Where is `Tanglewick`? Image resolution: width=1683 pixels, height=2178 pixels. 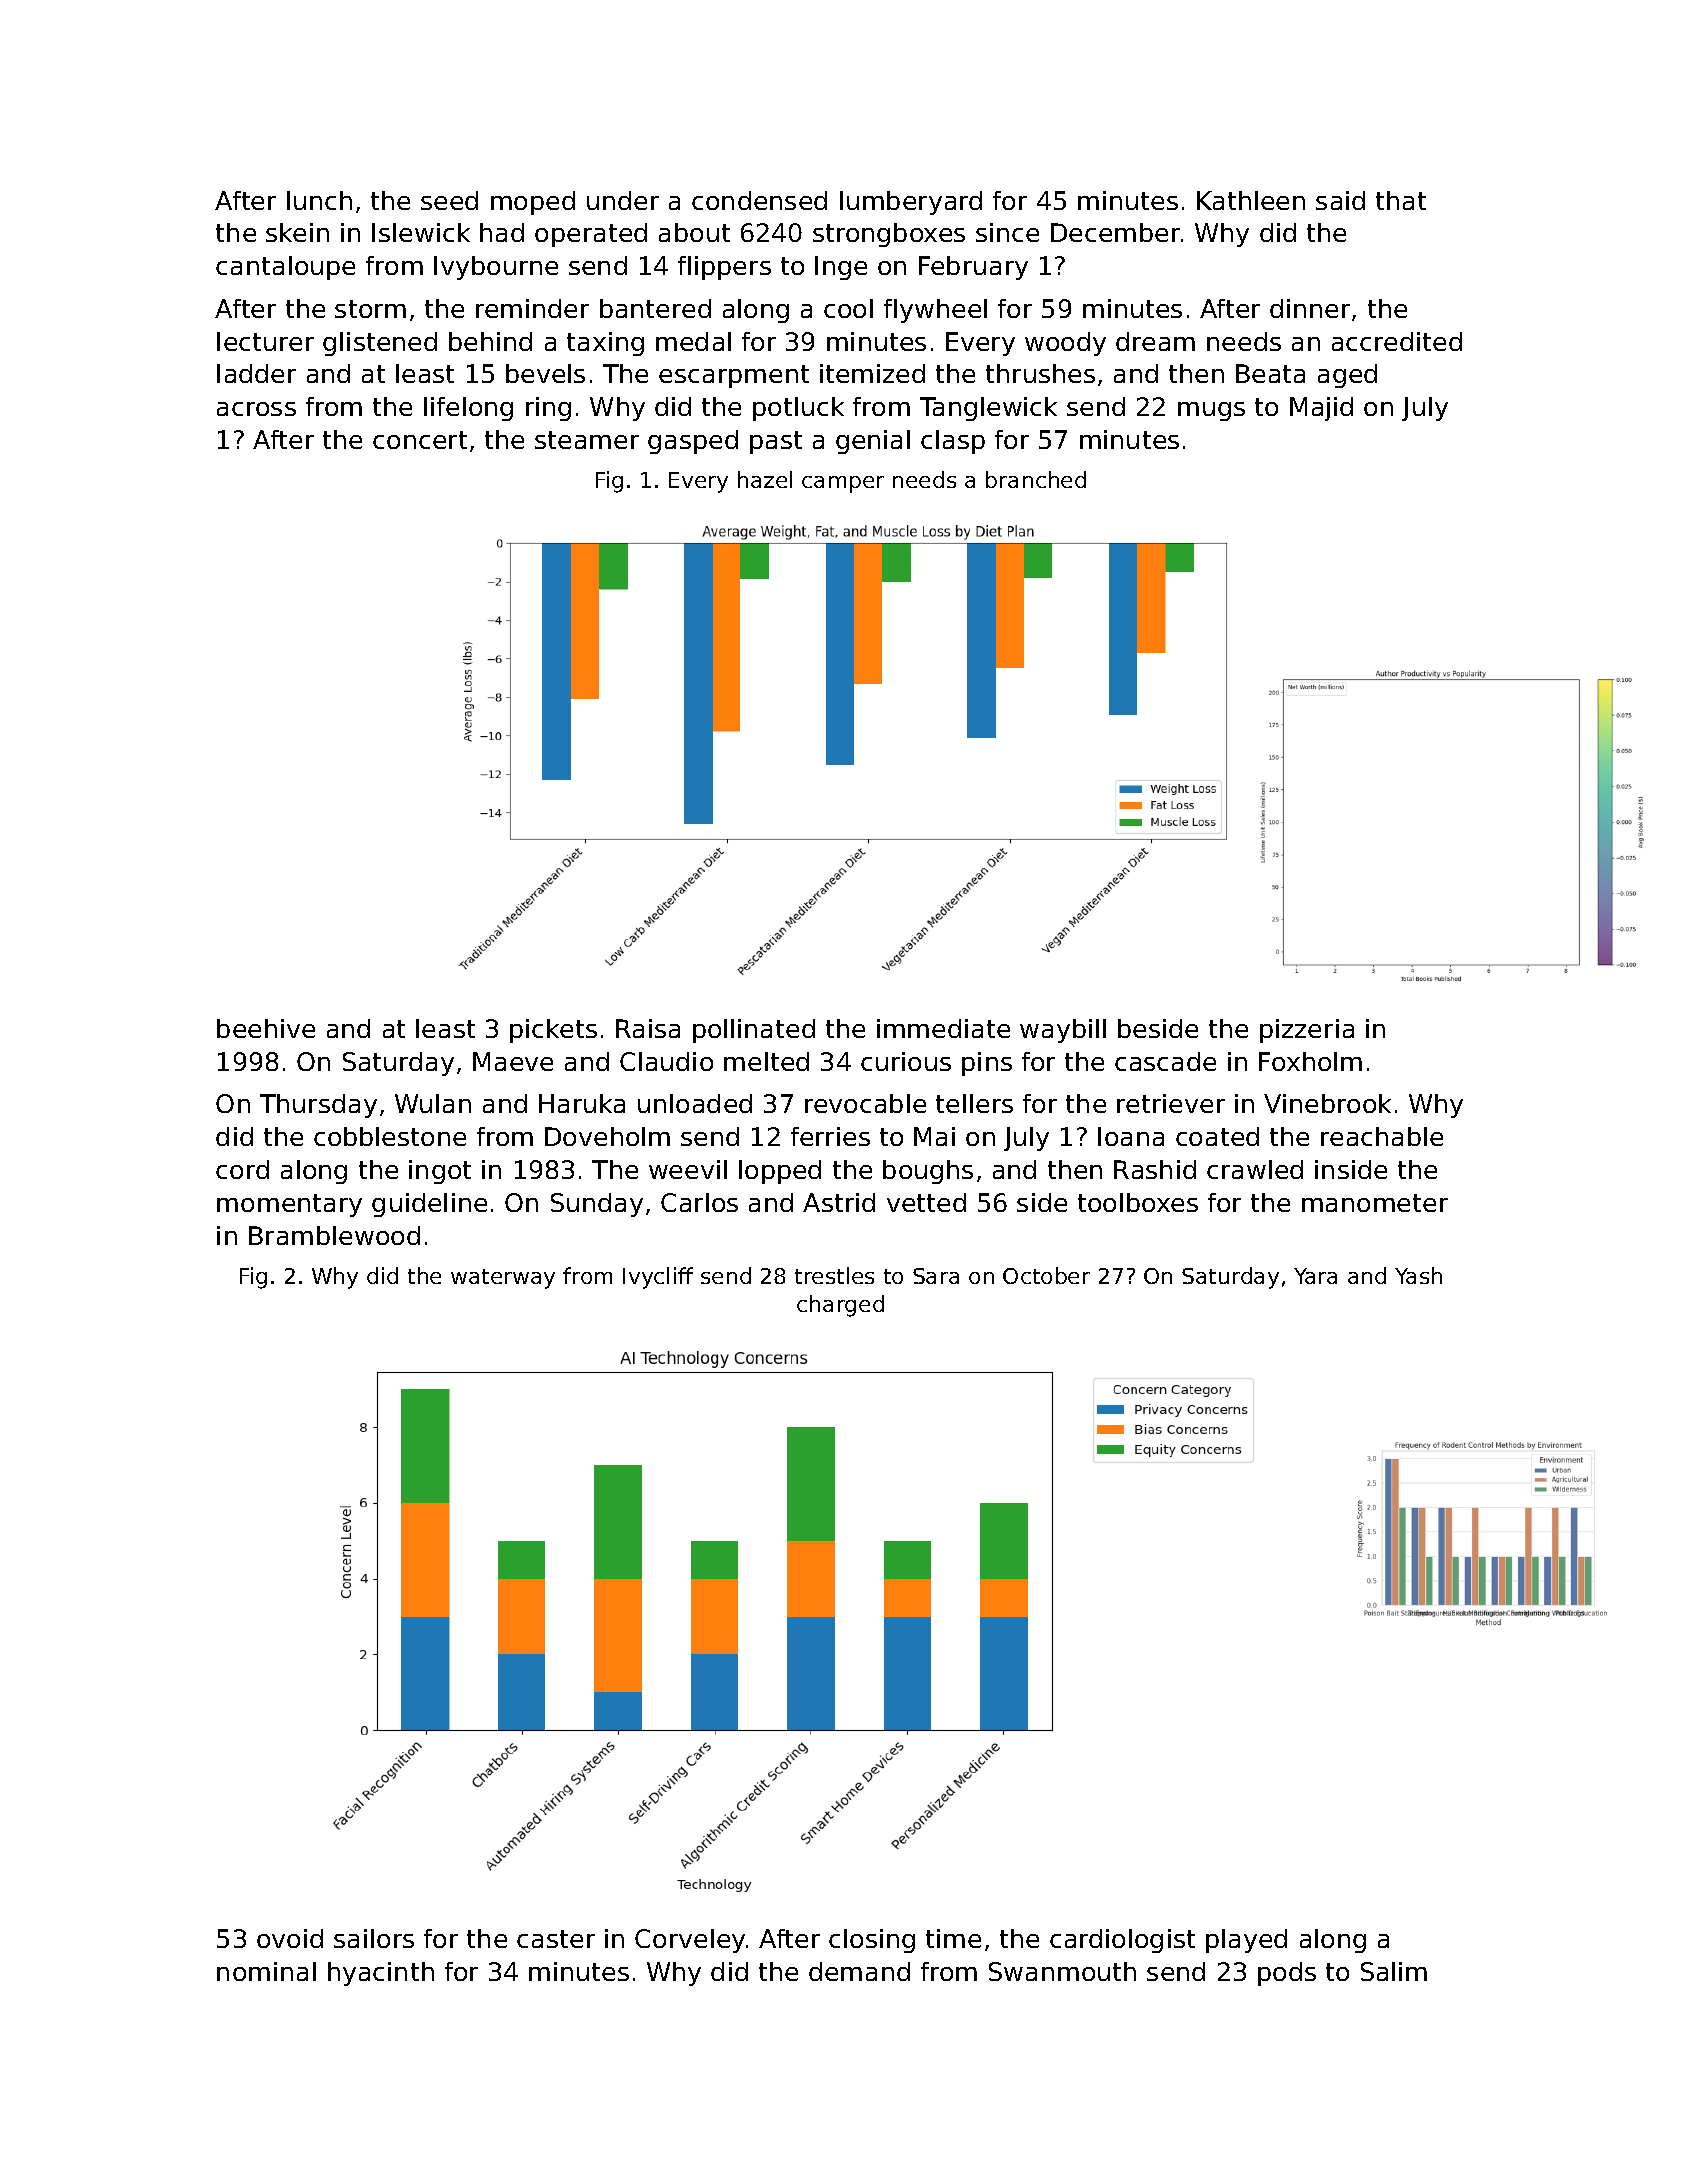
Tanglewick is located at coordinates (988, 409).
